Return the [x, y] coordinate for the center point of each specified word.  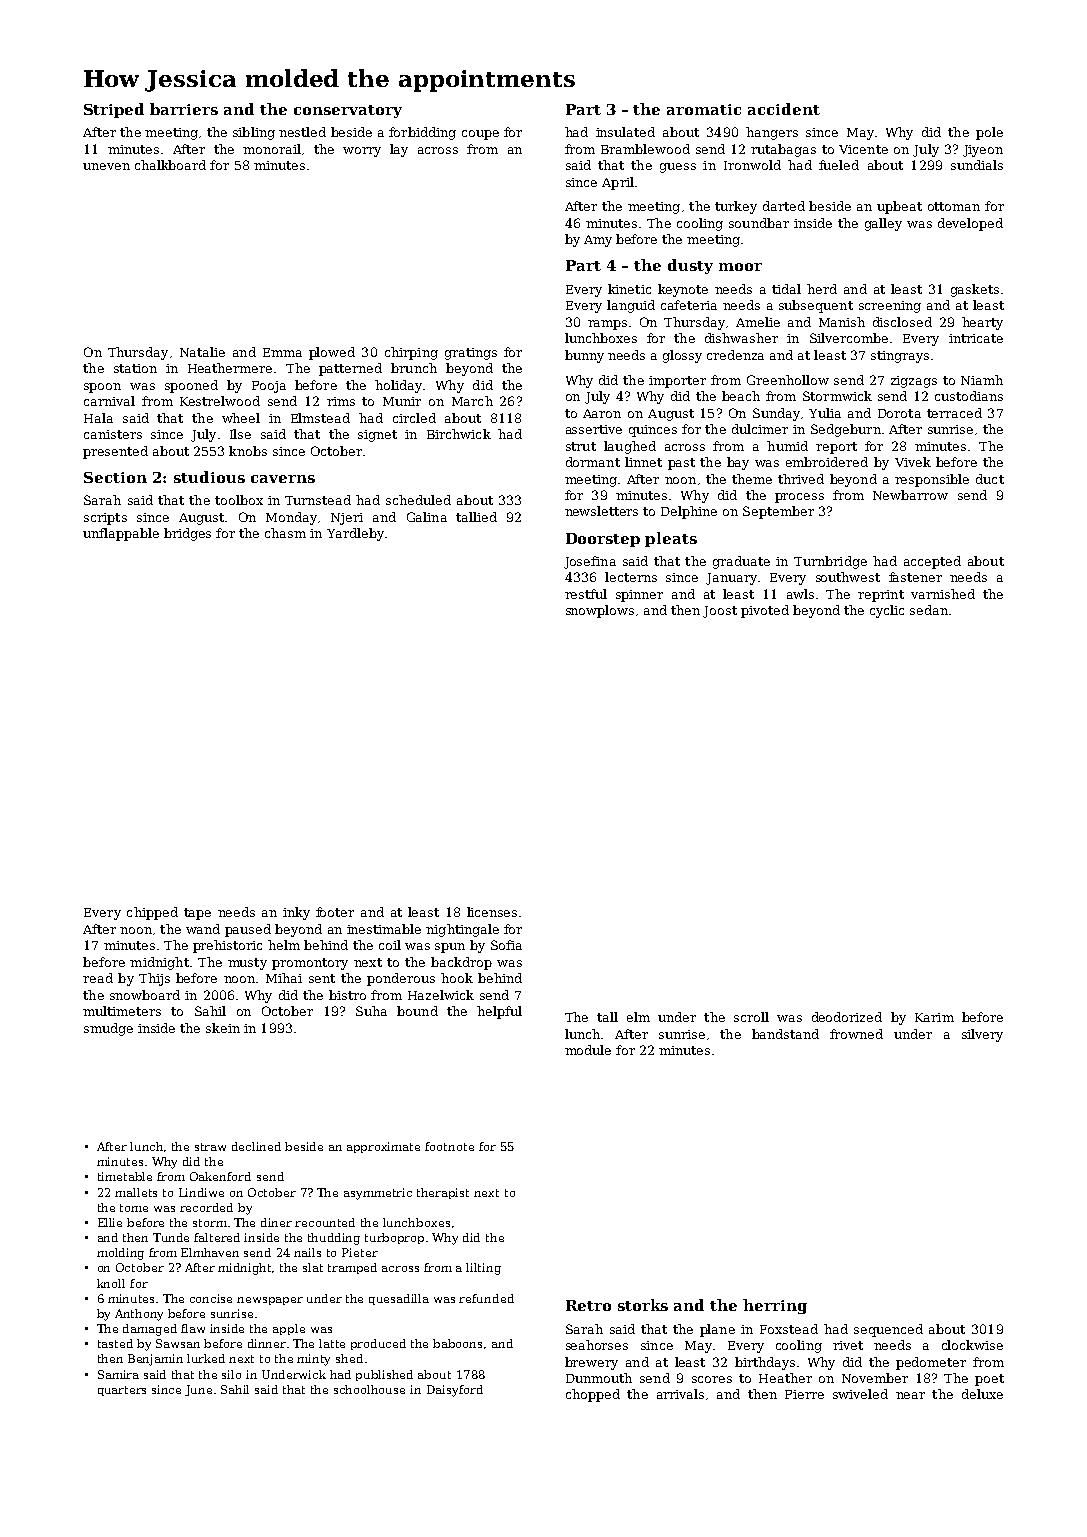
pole [989, 133]
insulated [625, 132]
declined [256, 1146]
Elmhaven [210, 1252]
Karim [934, 1017]
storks [643, 1305]
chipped [152, 913]
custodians [969, 396]
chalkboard [170, 165]
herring [775, 1306]
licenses [492, 912]
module [588, 1050]
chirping [411, 353]
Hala [98, 418]
